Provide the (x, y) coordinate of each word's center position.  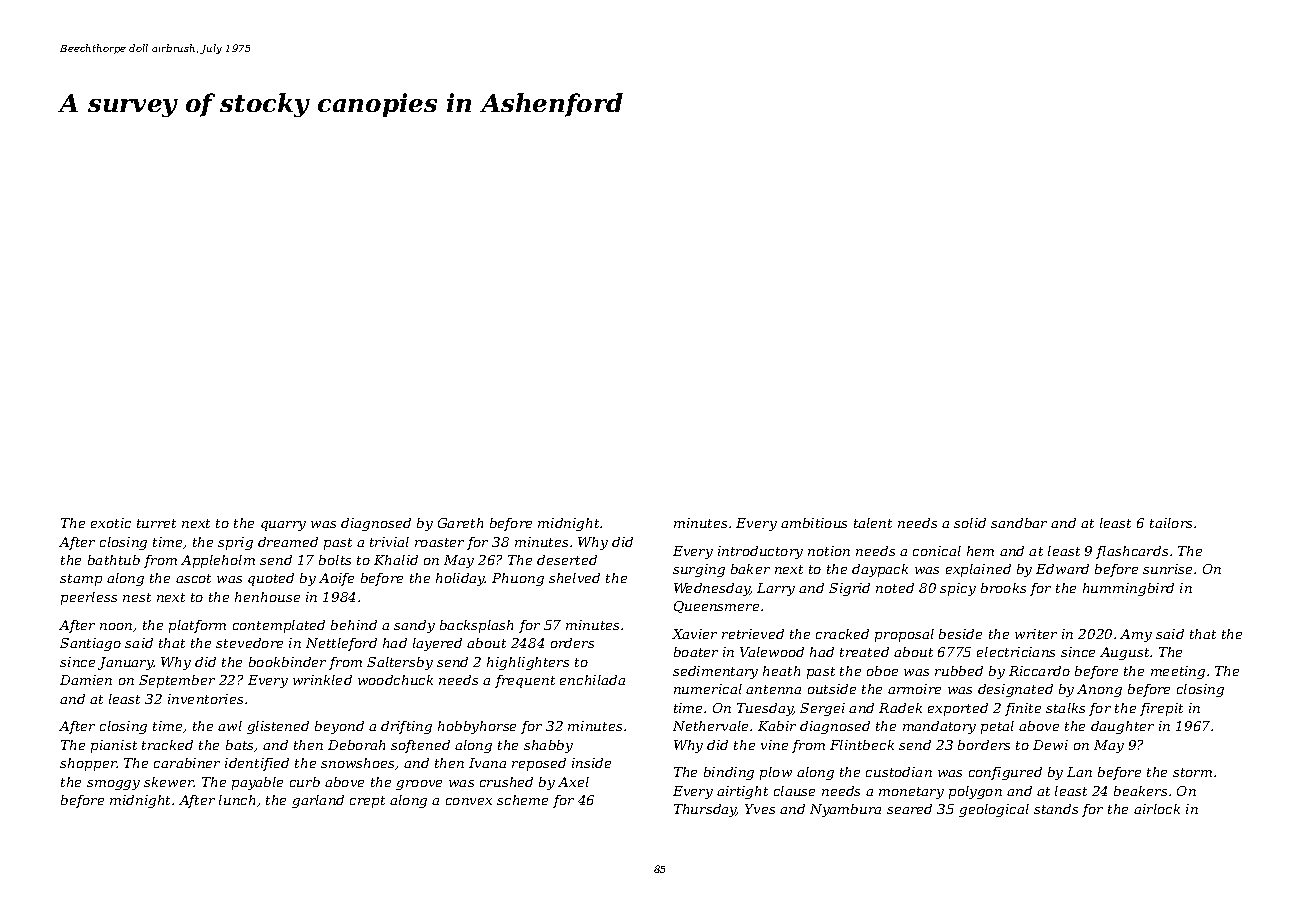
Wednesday (712, 589)
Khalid (396, 560)
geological (994, 810)
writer (1036, 634)
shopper (88, 764)
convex (469, 801)
